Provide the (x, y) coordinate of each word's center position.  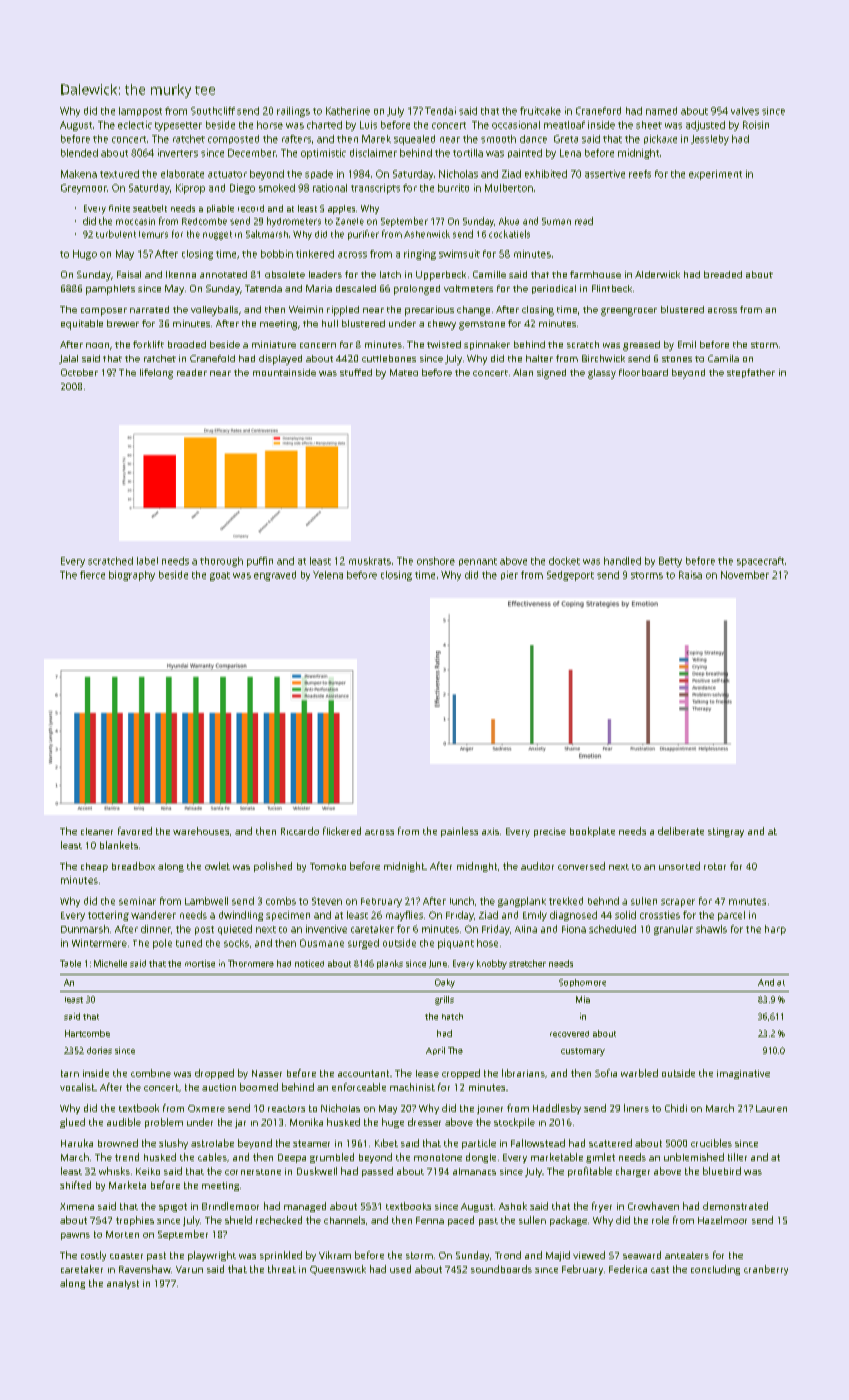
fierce (92, 575)
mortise (200, 963)
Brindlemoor (230, 1206)
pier (509, 575)
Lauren (771, 1108)
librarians (523, 1073)
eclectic (135, 125)
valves (745, 111)
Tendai (440, 111)
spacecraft (760, 562)
